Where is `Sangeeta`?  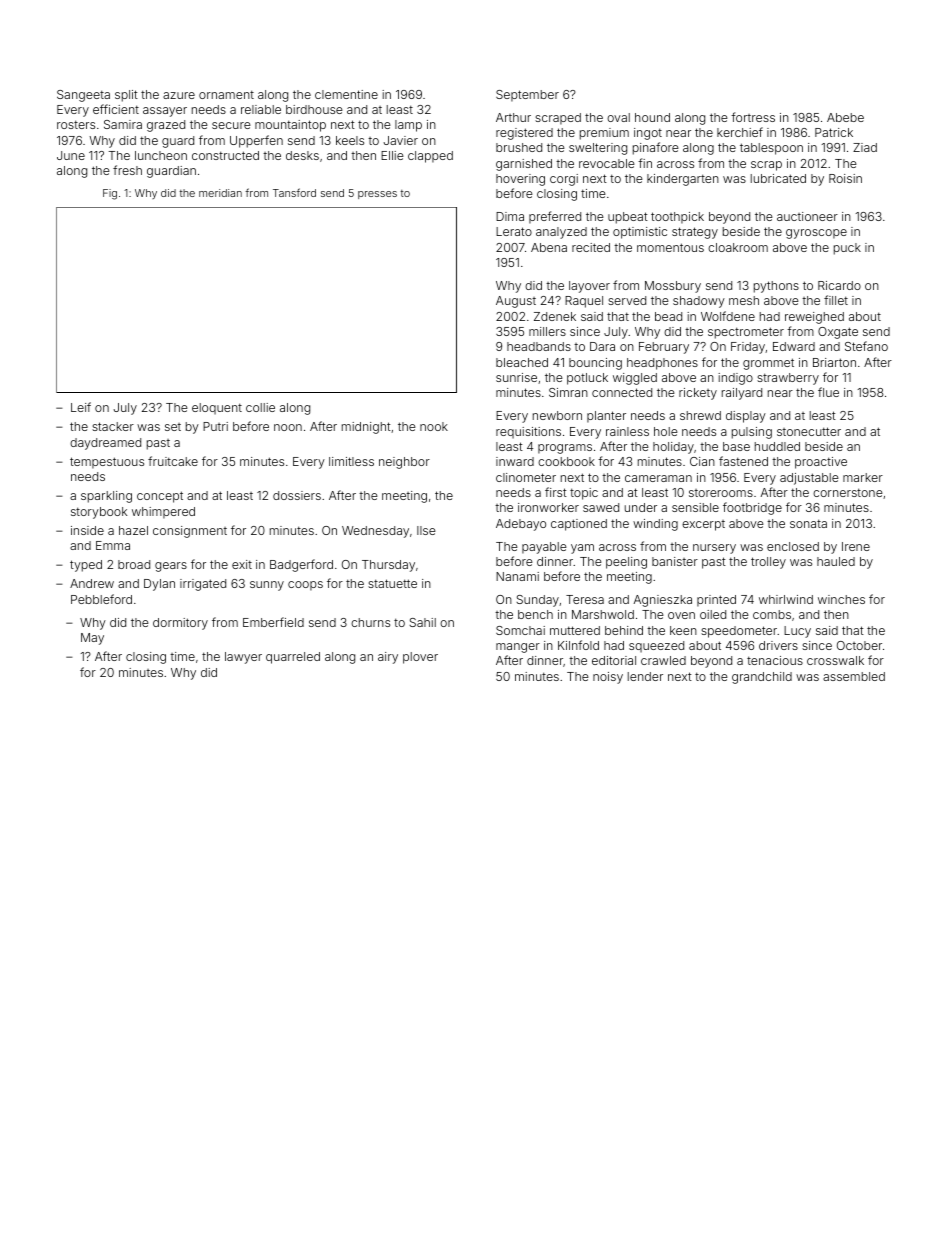 Sangeeta is located at coordinates (83, 96).
